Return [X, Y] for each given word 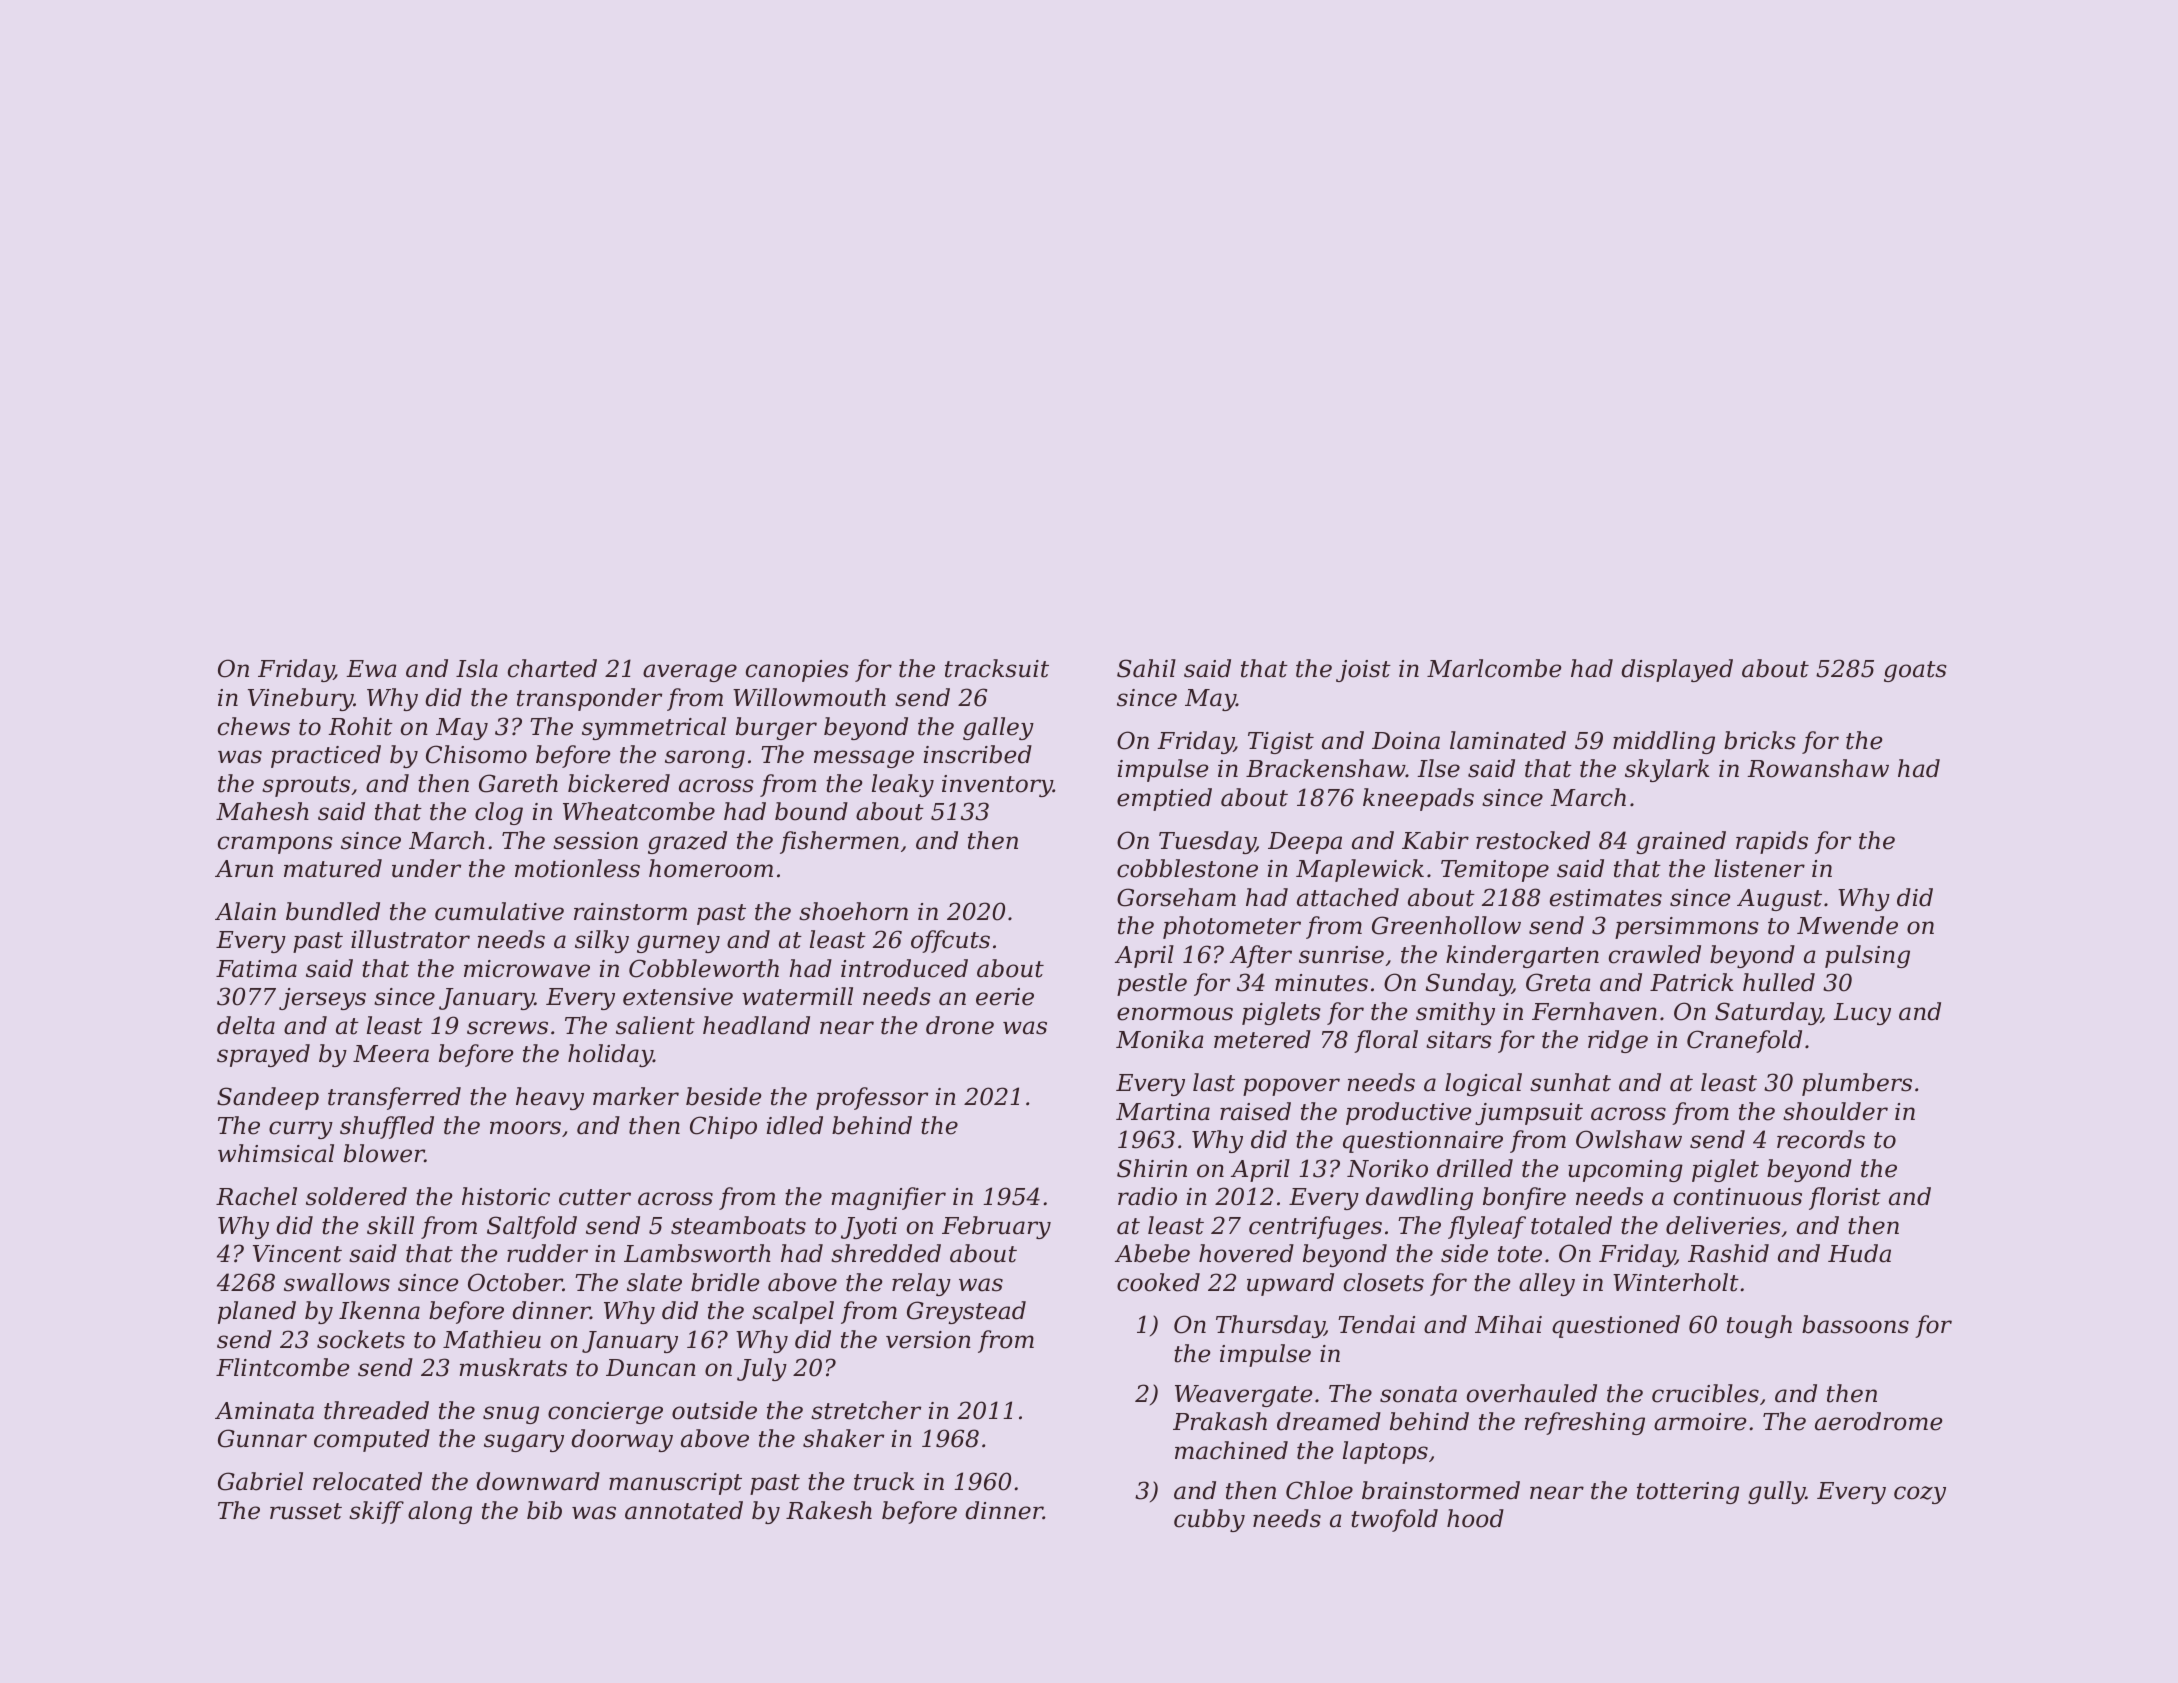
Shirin [1152, 1168]
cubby [1209, 1520]
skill [390, 1225]
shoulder [1835, 1111]
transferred [394, 1098]
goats [1915, 671]
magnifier [888, 1198]
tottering [1688, 1493]
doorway [622, 1440]
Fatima [256, 969]
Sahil [1146, 668]
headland [756, 1025]
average [690, 673]
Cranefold [1744, 1041]
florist [1845, 1198]
